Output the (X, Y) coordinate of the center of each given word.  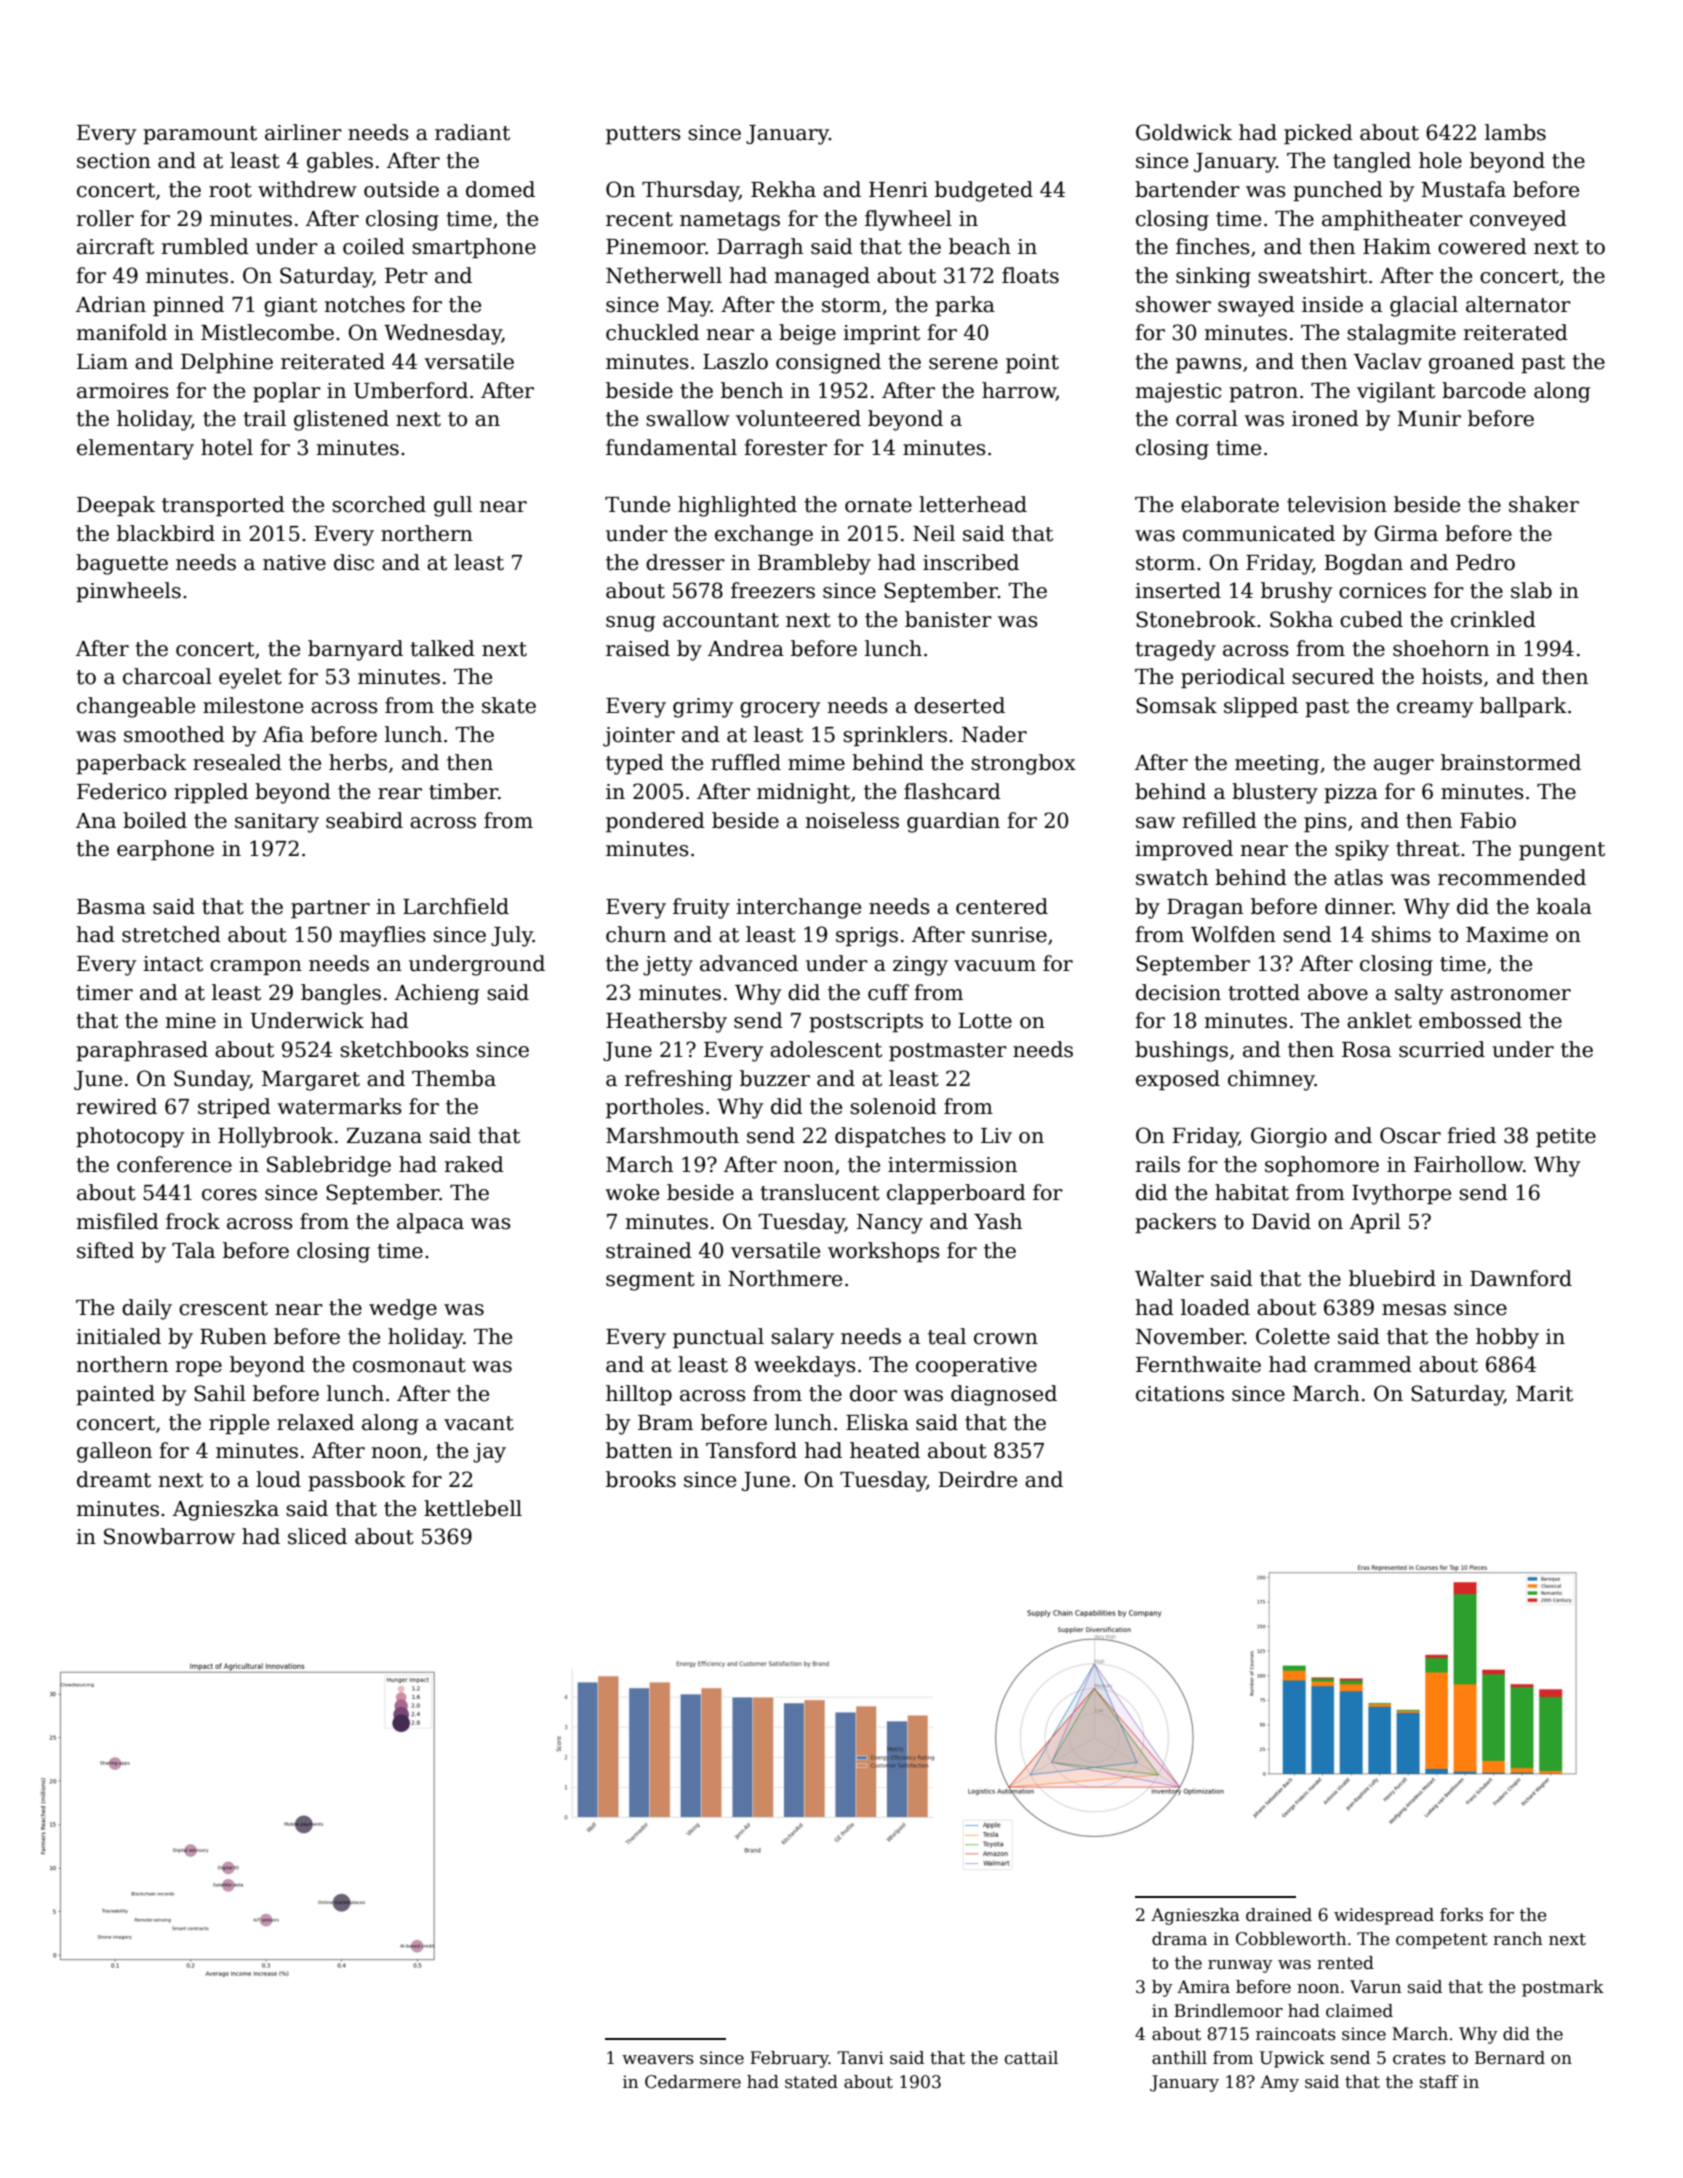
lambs (1515, 132)
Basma (111, 907)
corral (1207, 418)
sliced (317, 1536)
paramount (200, 135)
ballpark (1523, 707)
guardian (953, 822)
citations (1180, 1394)
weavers (658, 2060)
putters (643, 135)
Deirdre (977, 1479)
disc (354, 562)
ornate (878, 505)
